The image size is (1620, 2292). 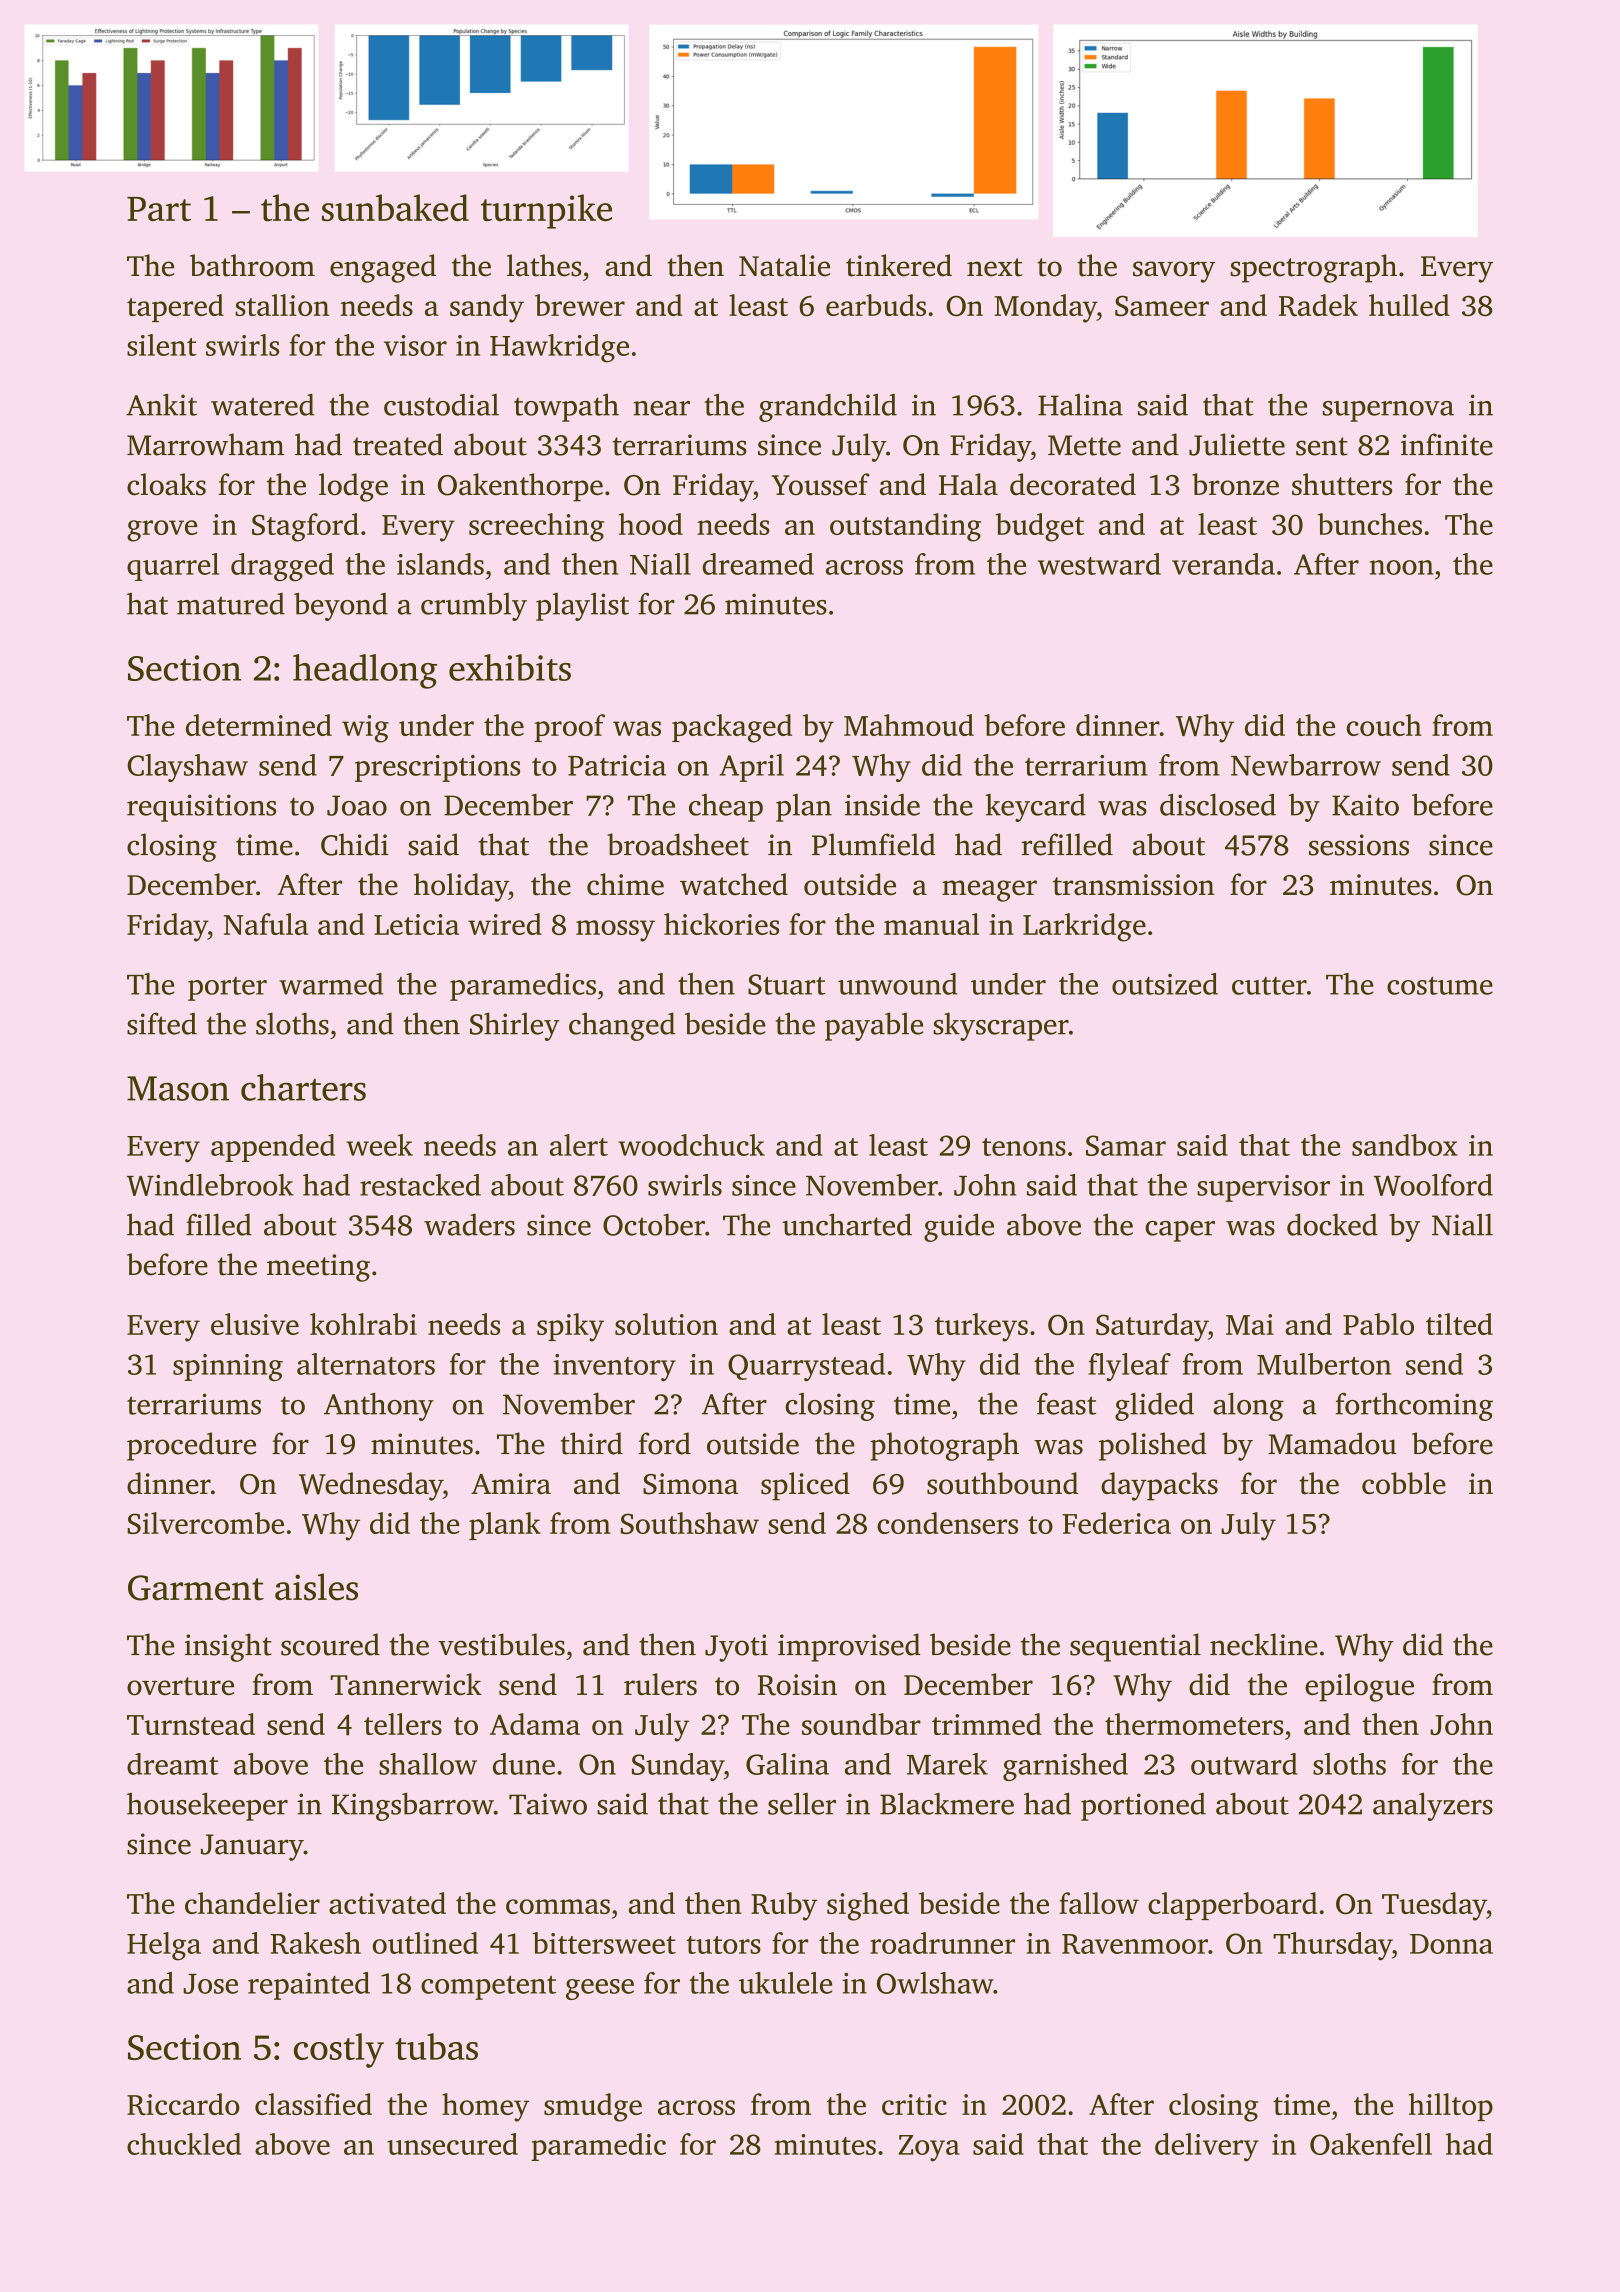 I want to click on screeching, so click(x=536, y=527).
